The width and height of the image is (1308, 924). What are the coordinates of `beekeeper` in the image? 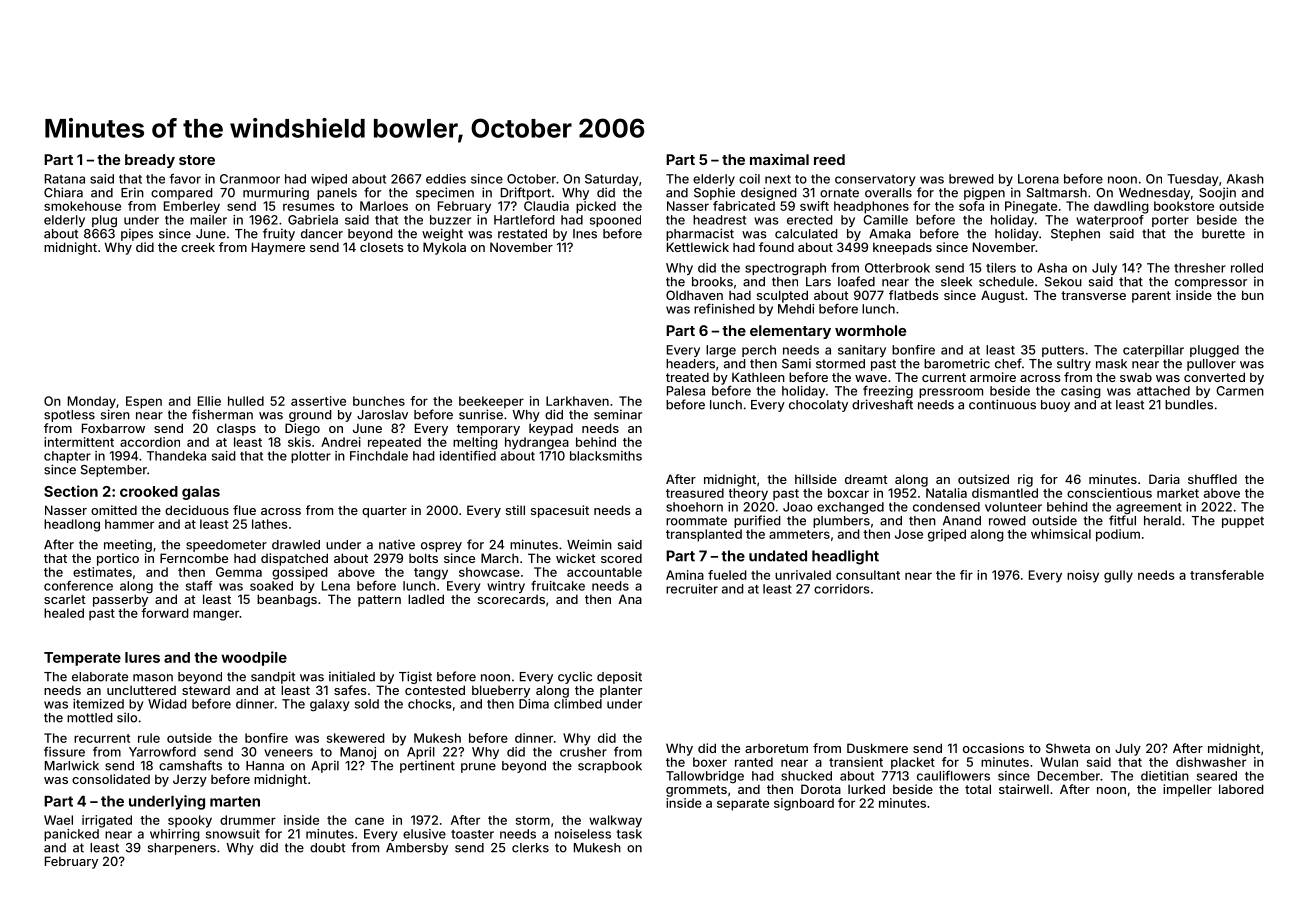 It's located at (491, 402).
